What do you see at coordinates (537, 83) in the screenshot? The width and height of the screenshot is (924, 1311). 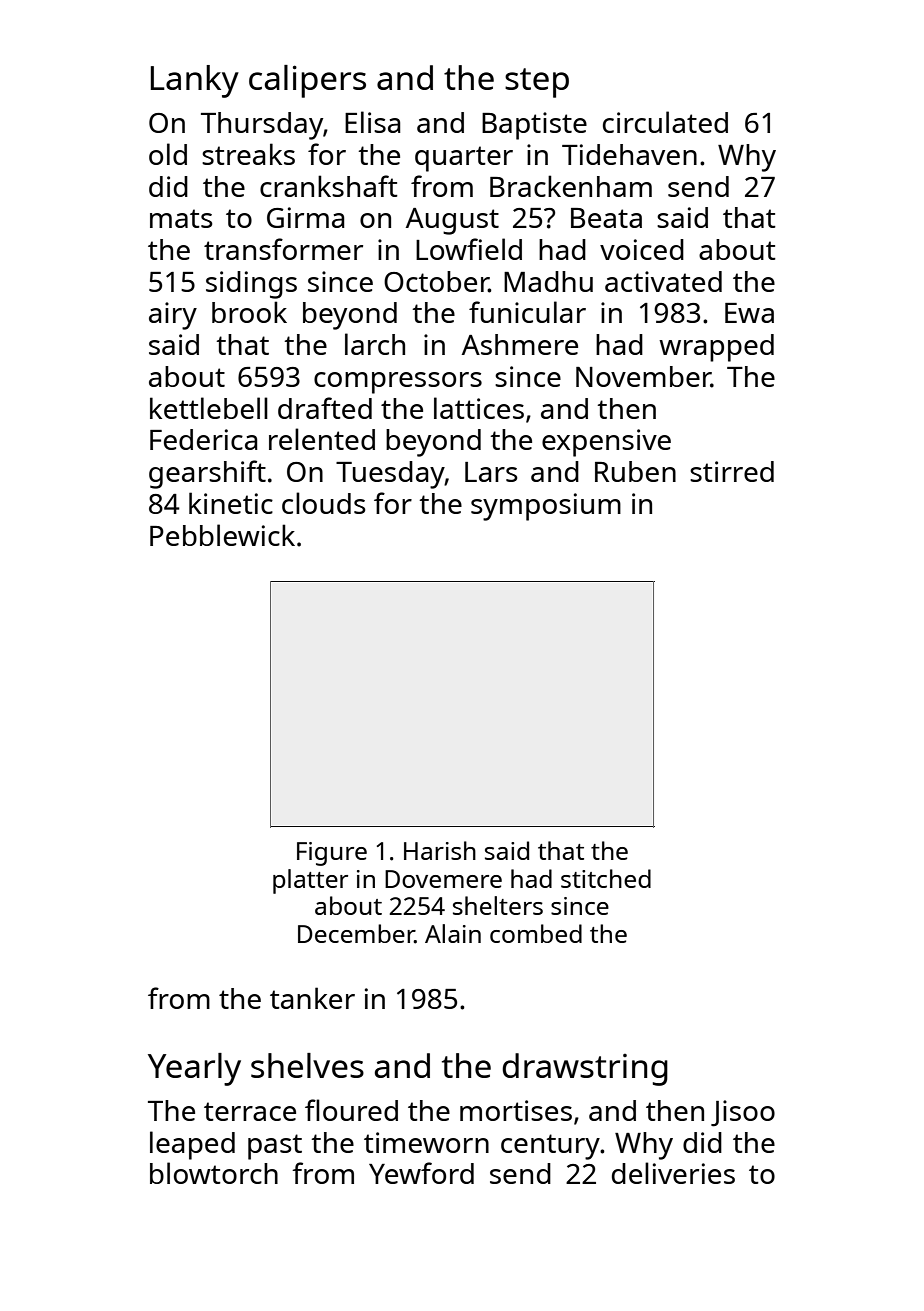 I see `step` at bounding box center [537, 83].
